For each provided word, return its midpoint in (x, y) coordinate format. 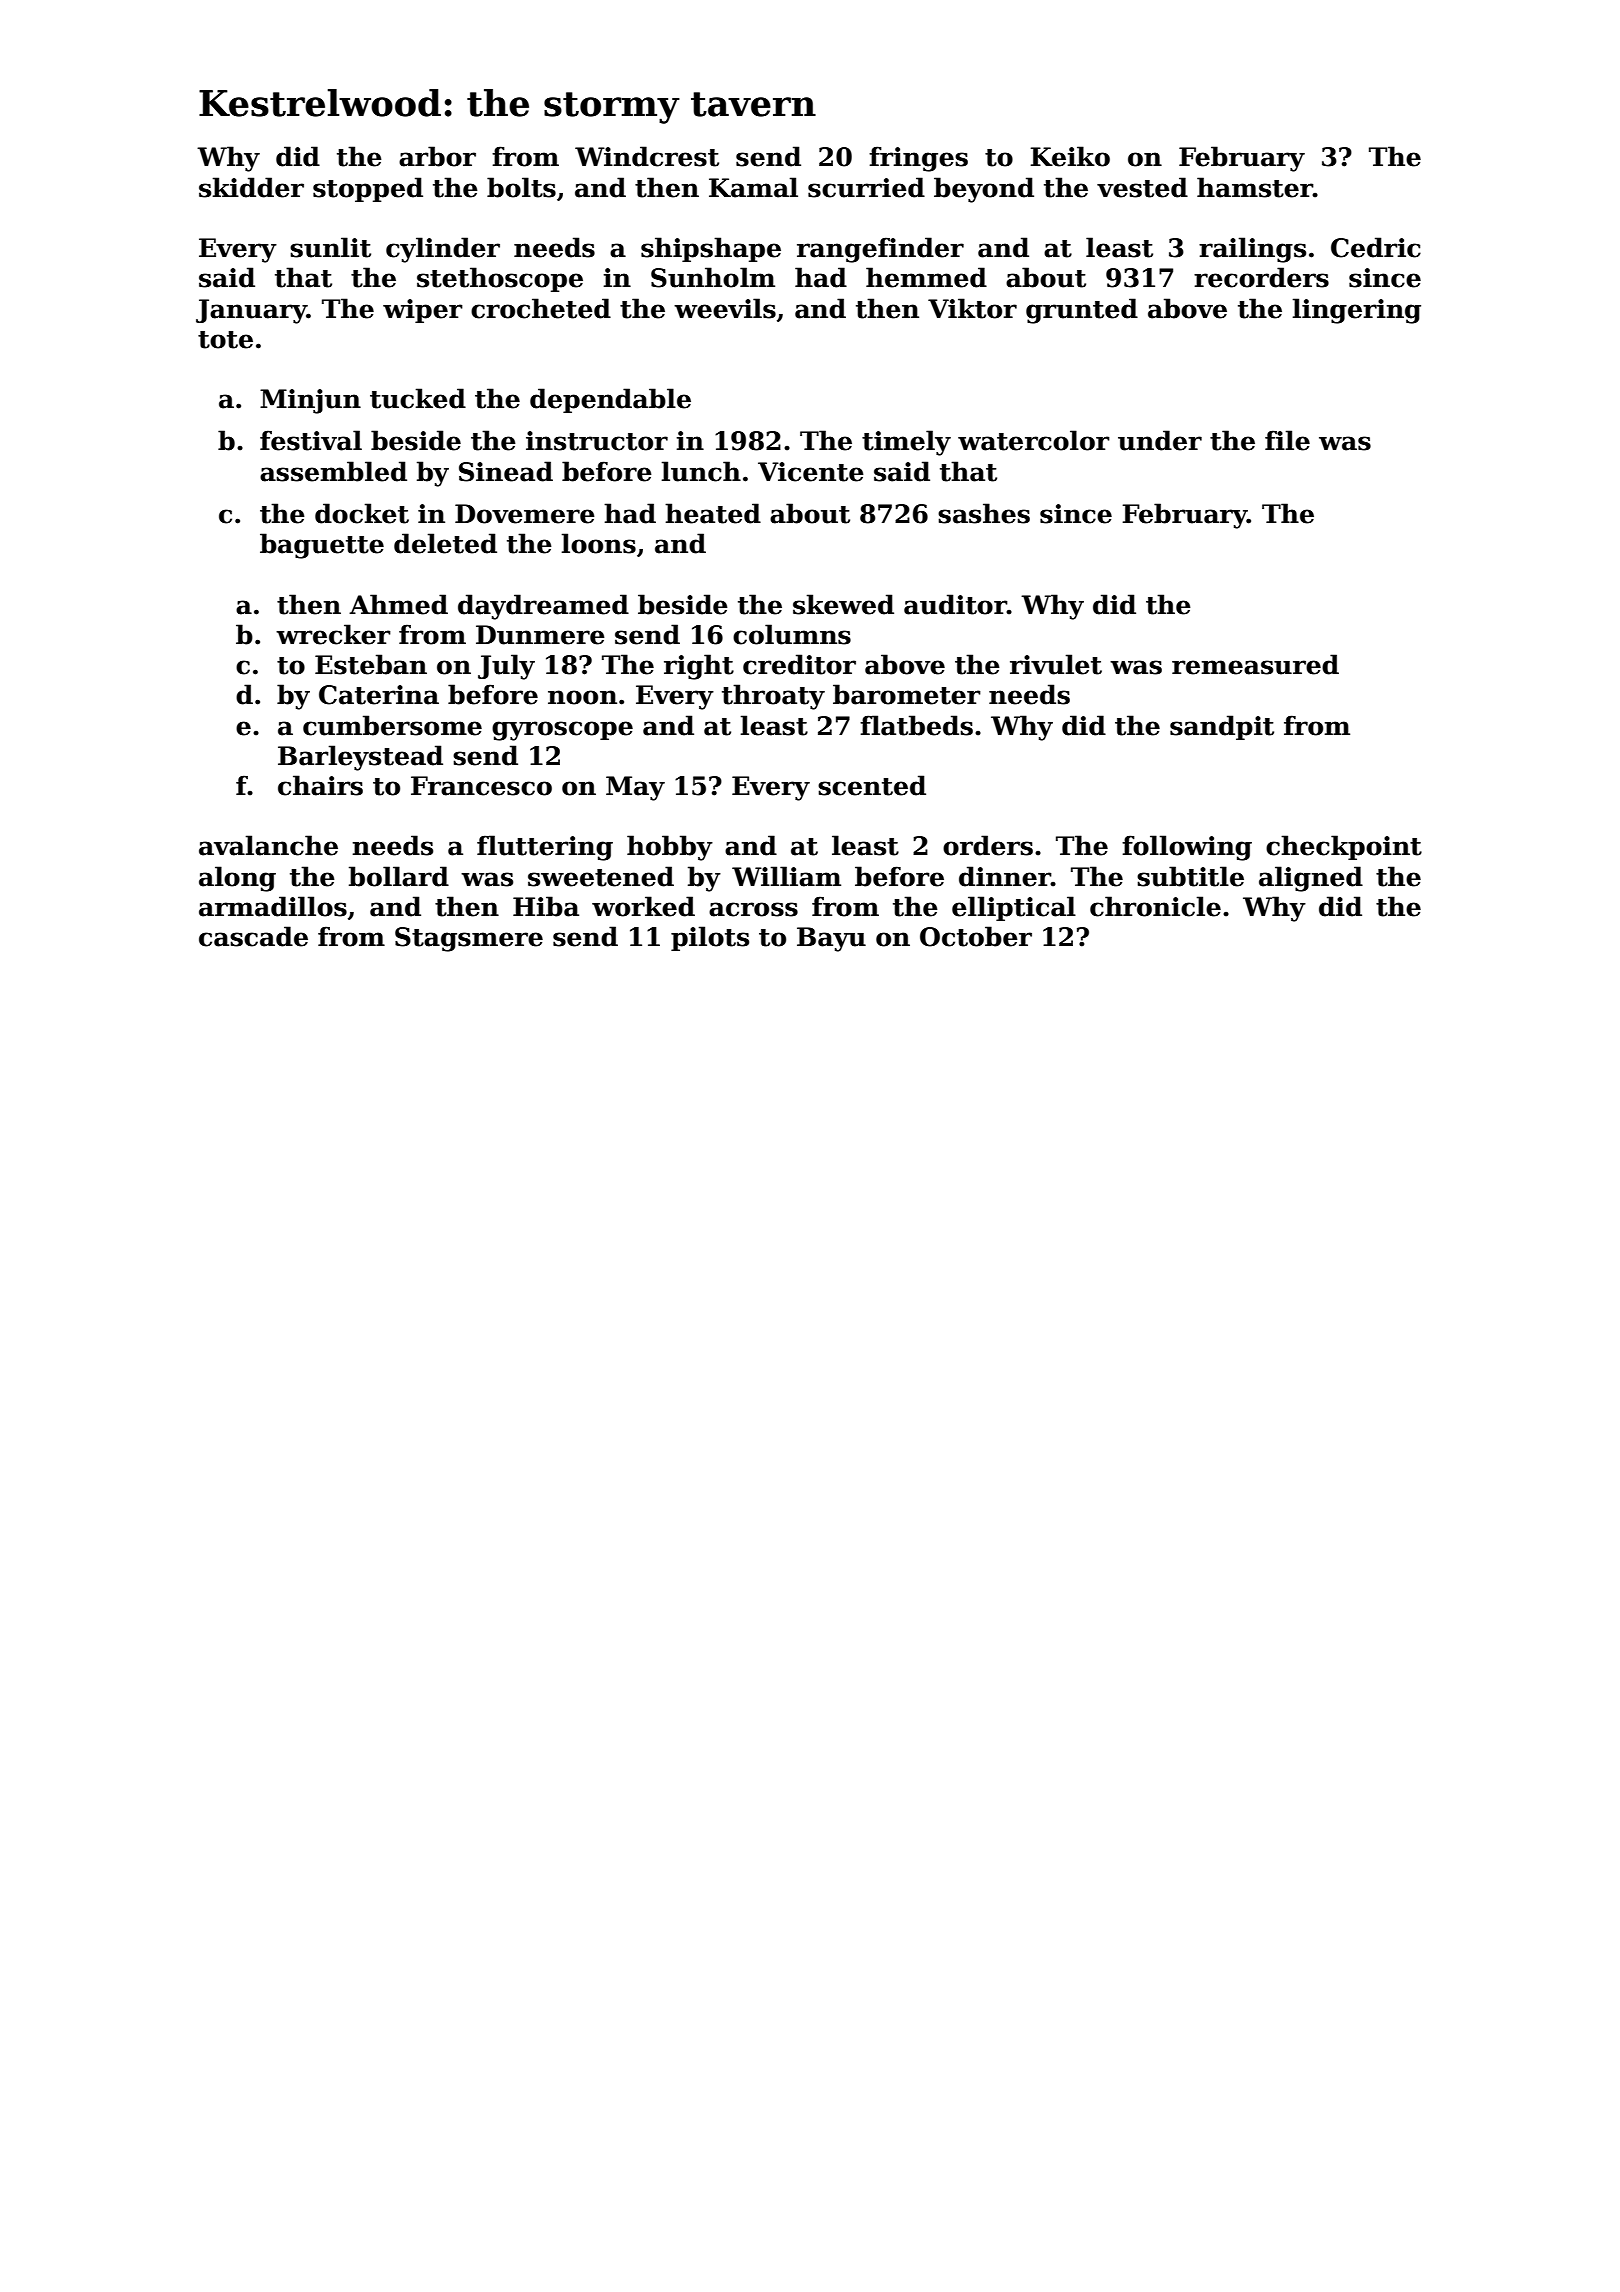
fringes (918, 159)
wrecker (333, 634)
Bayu (831, 939)
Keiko (1070, 156)
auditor (955, 604)
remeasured (1255, 664)
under (1160, 440)
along (237, 879)
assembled (333, 471)
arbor (437, 156)
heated (713, 513)
